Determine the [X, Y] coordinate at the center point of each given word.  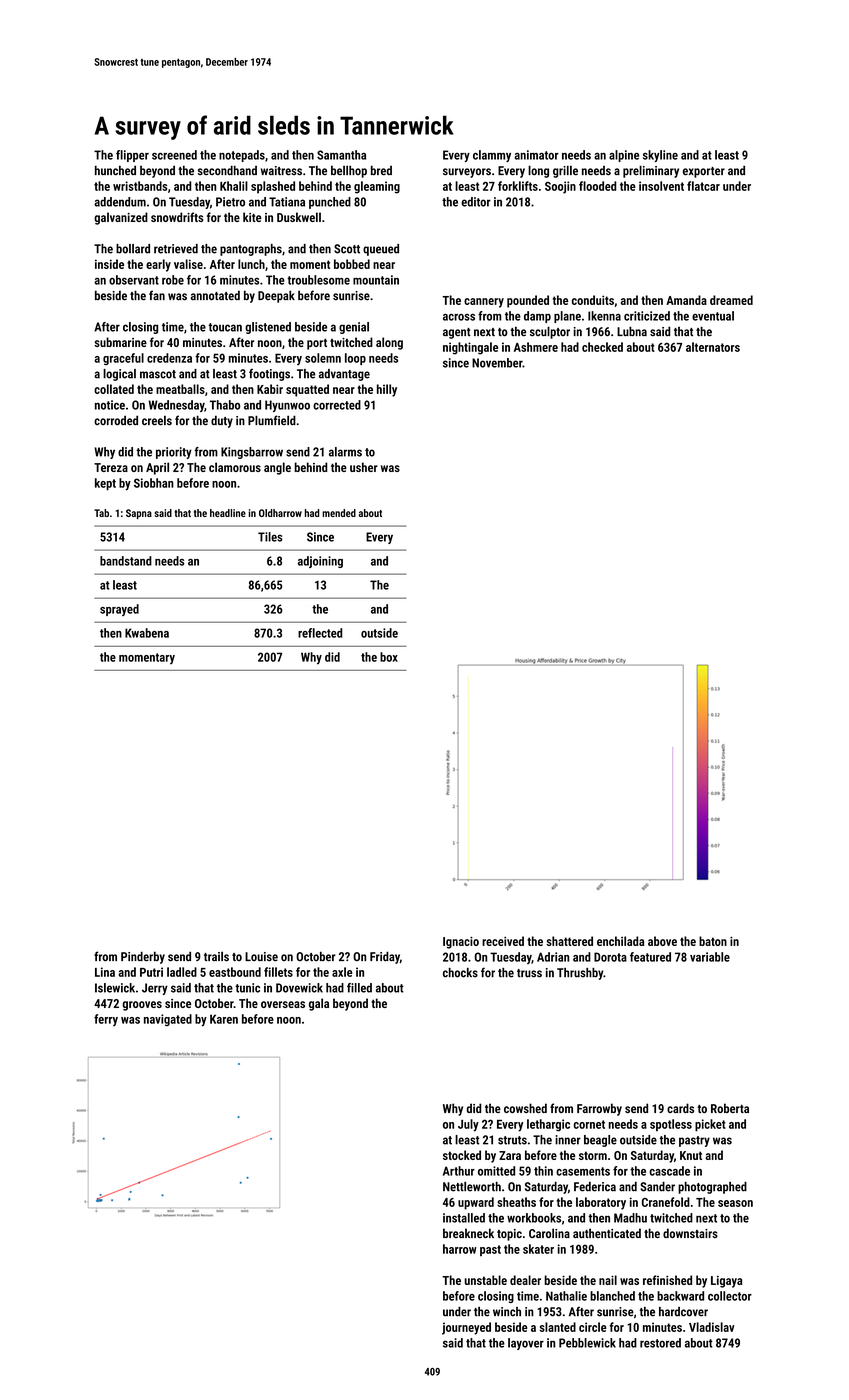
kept [105, 484]
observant [134, 280]
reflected [320, 633]
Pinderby [143, 957]
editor [476, 202]
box [389, 657]
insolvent [661, 186]
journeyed [466, 1328]
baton [713, 941]
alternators [713, 347]
